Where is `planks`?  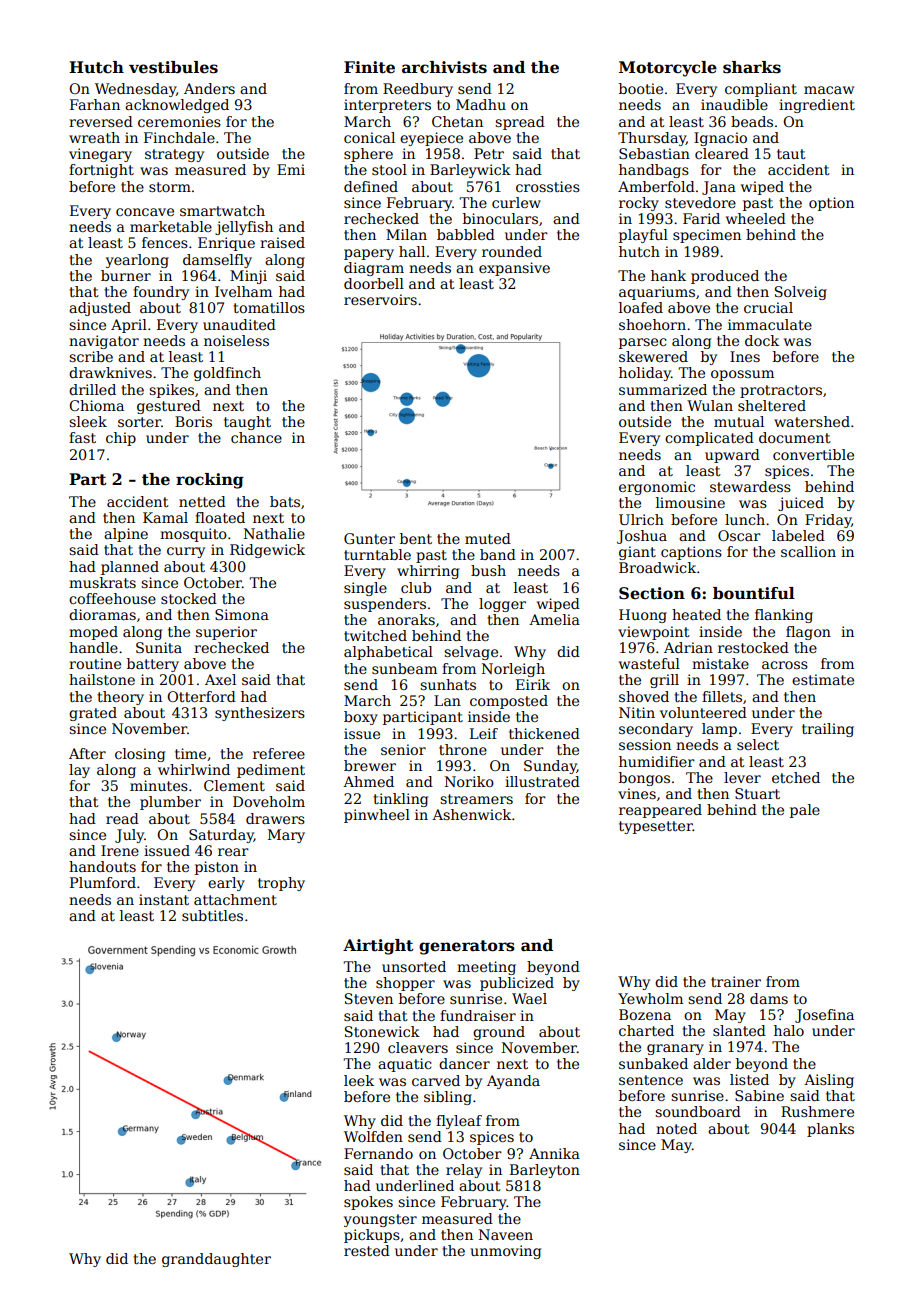
planks is located at coordinates (830, 1130).
